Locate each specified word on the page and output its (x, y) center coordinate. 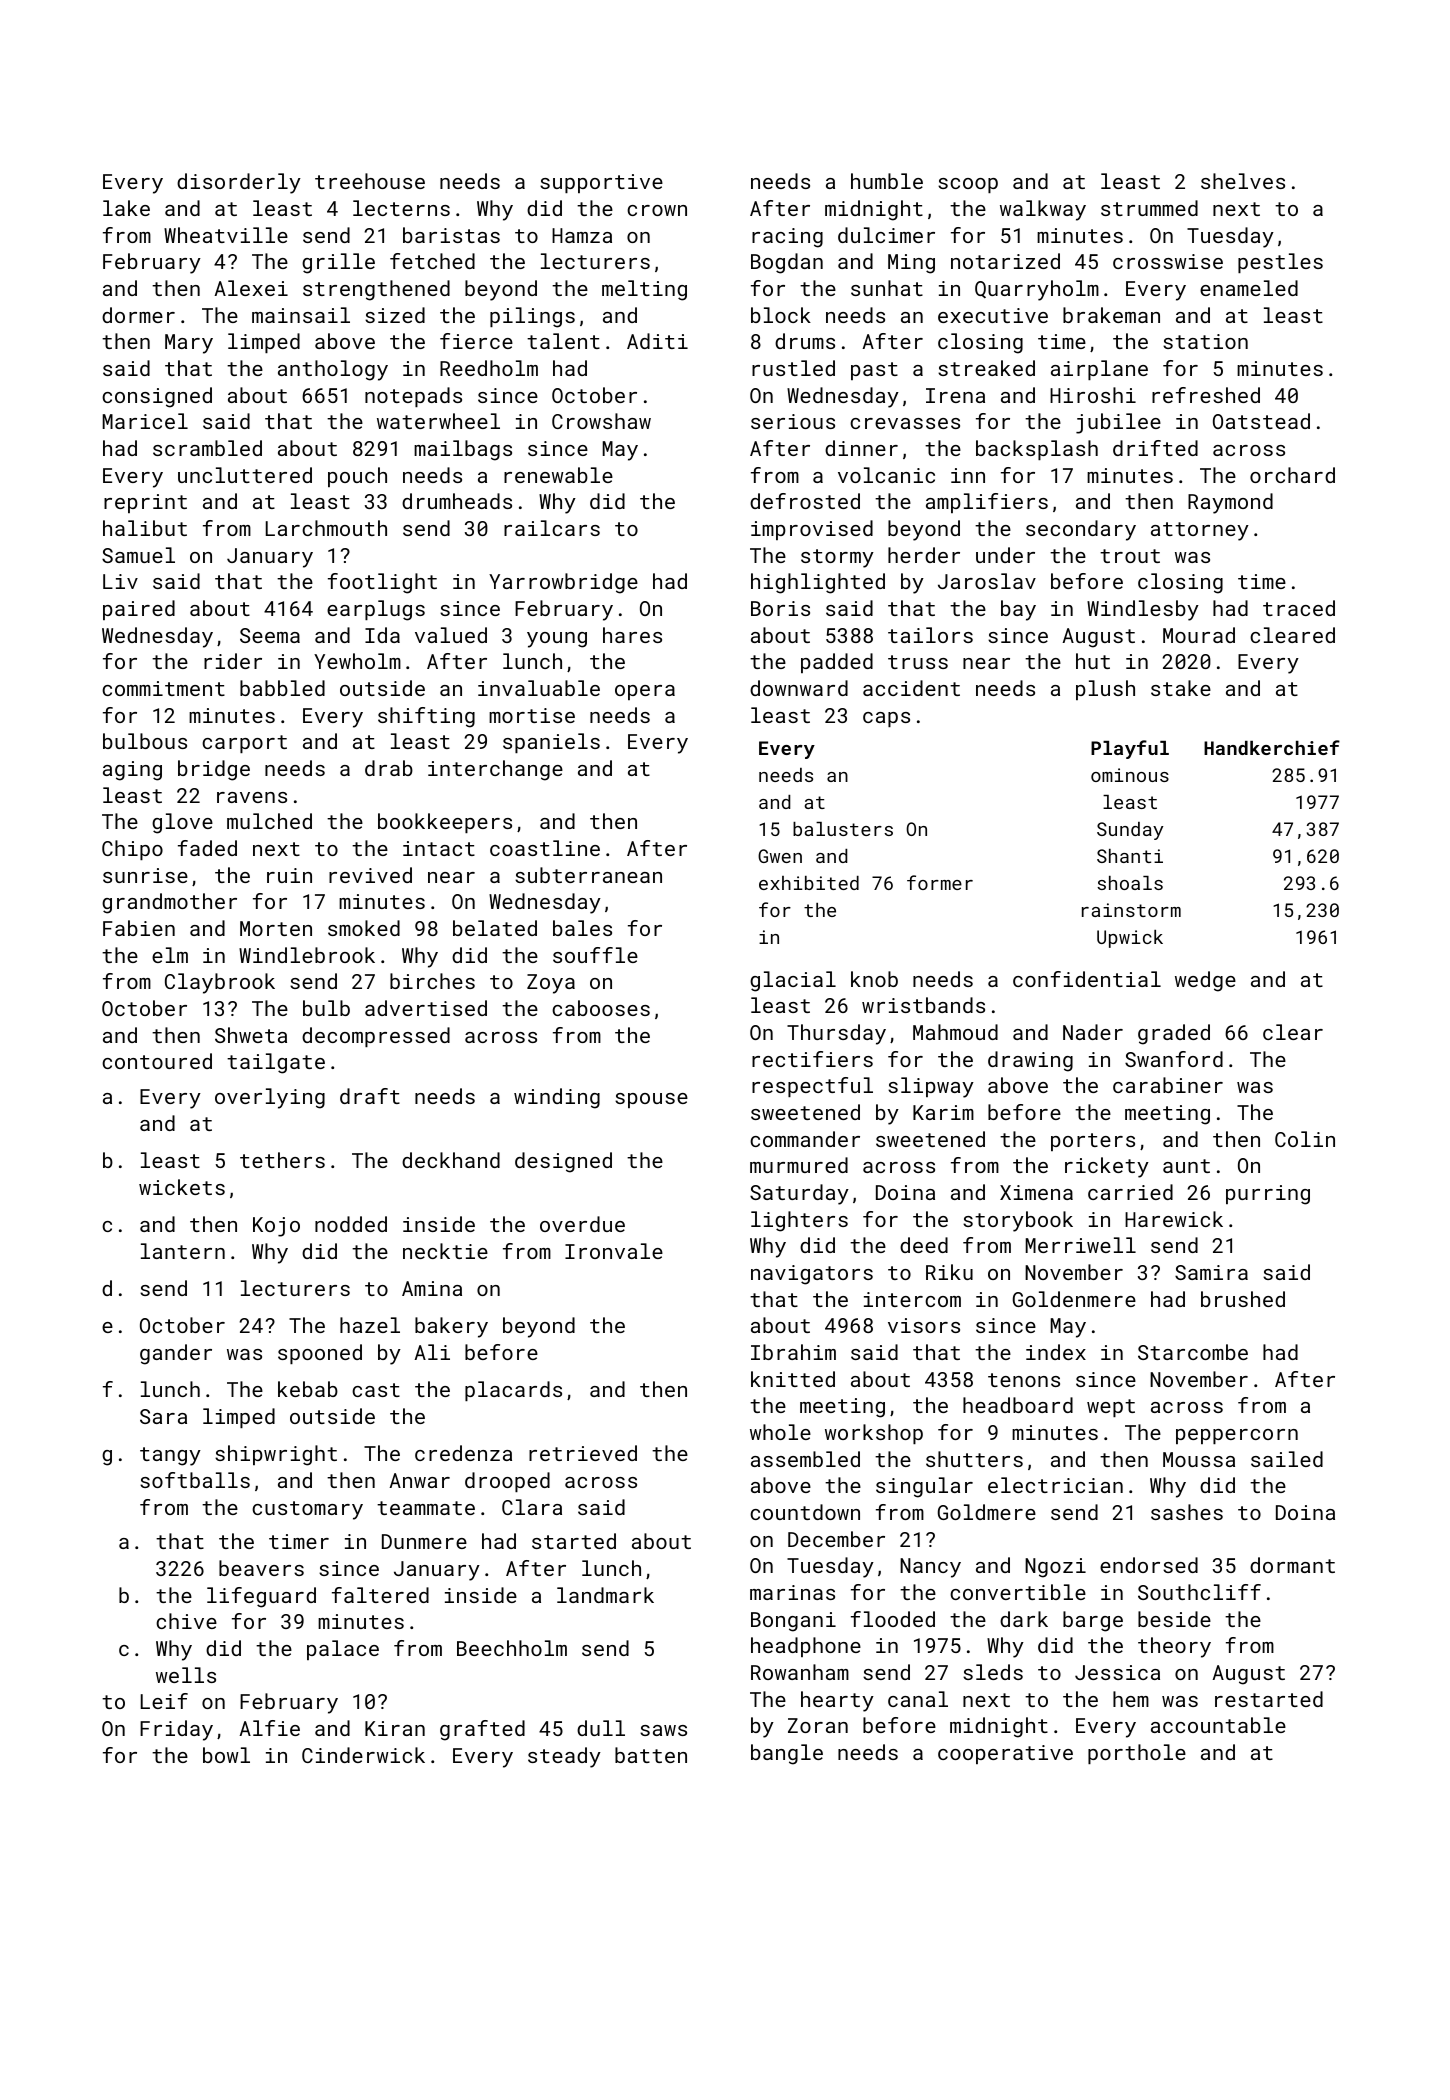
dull (601, 1728)
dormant (1292, 1565)
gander (176, 1354)
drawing (1030, 1061)
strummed (1149, 208)
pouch (357, 477)
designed (563, 1162)
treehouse (370, 181)
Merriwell (1081, 1245)
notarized (1005, 261)
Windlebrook (307, 955)
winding (557, 1098)
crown (657, 210)
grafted (482, 1730)
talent (563, 341)
